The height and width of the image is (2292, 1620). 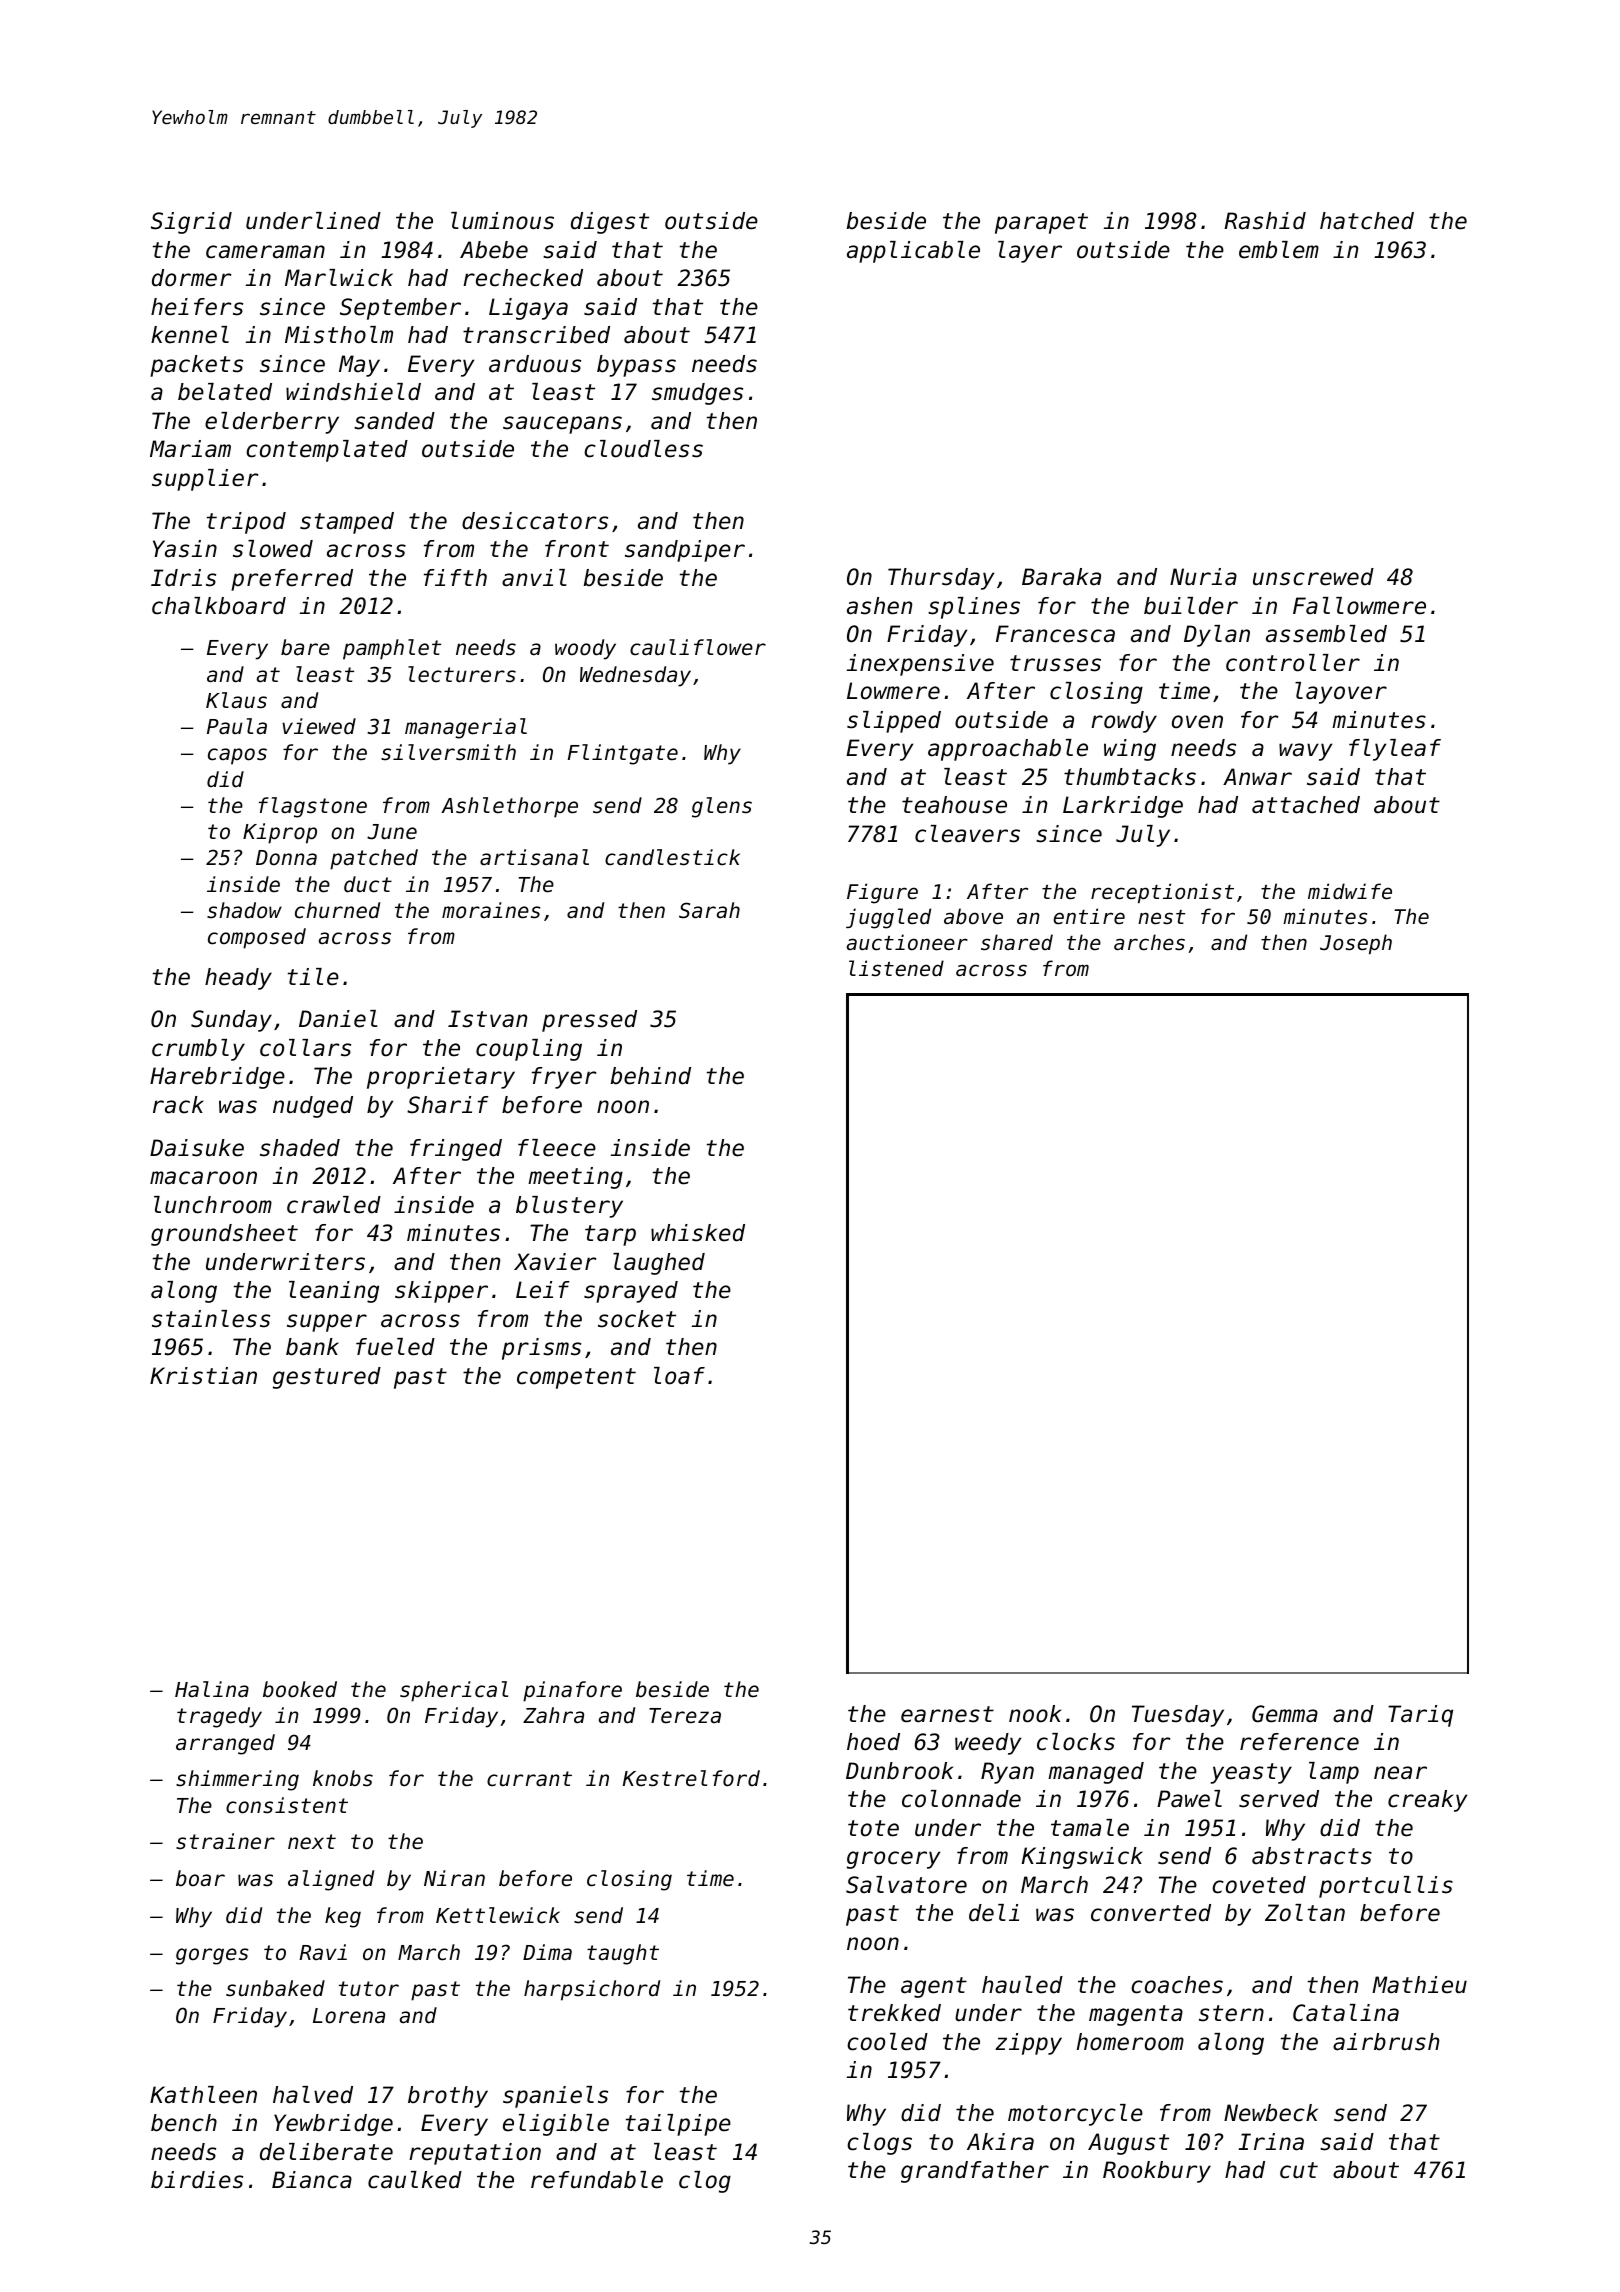 I want to click on birdies, so click(x=197, y=2180).
